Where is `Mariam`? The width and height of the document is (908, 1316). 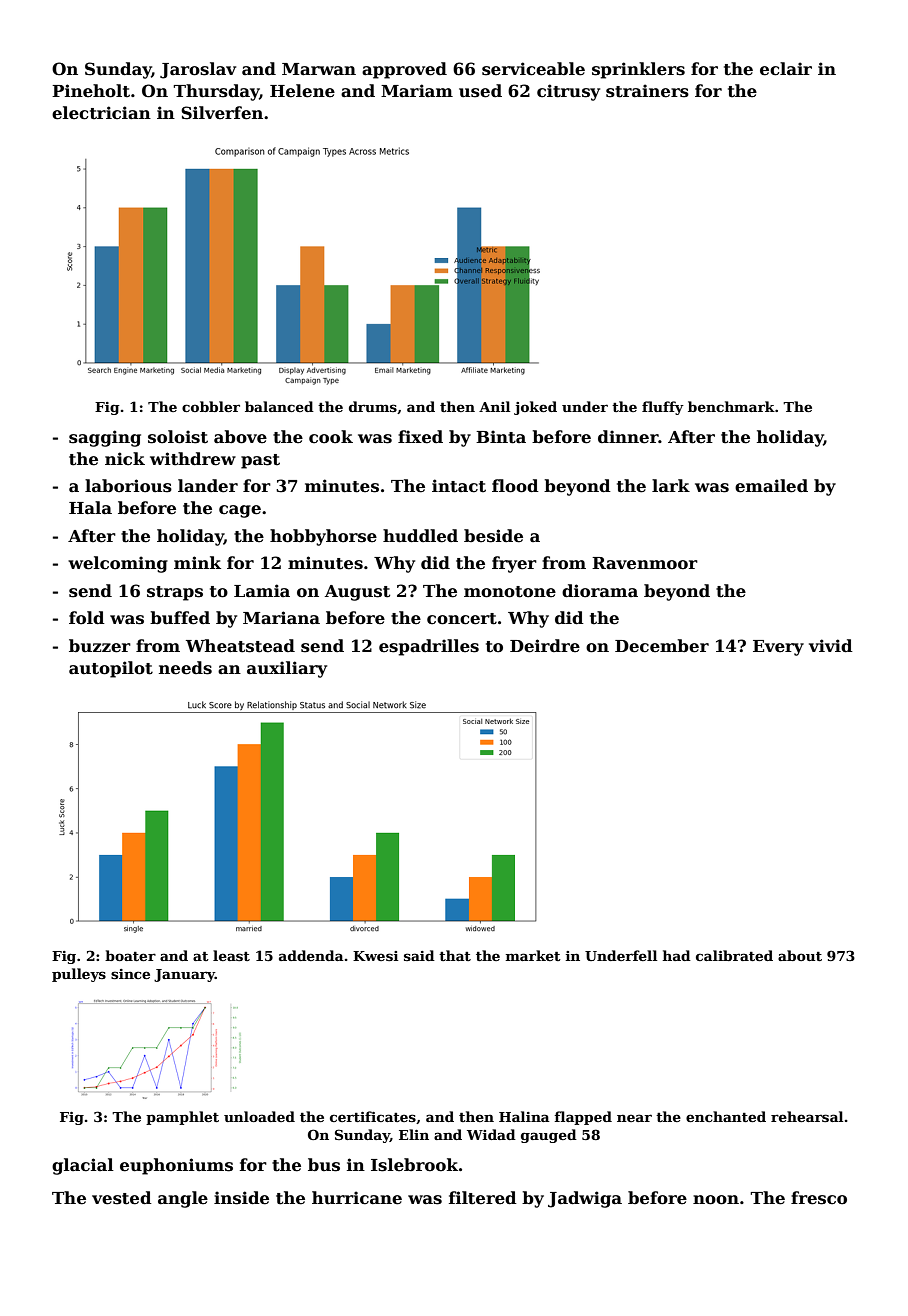 Mariam is located at coordinates (417, 91).
